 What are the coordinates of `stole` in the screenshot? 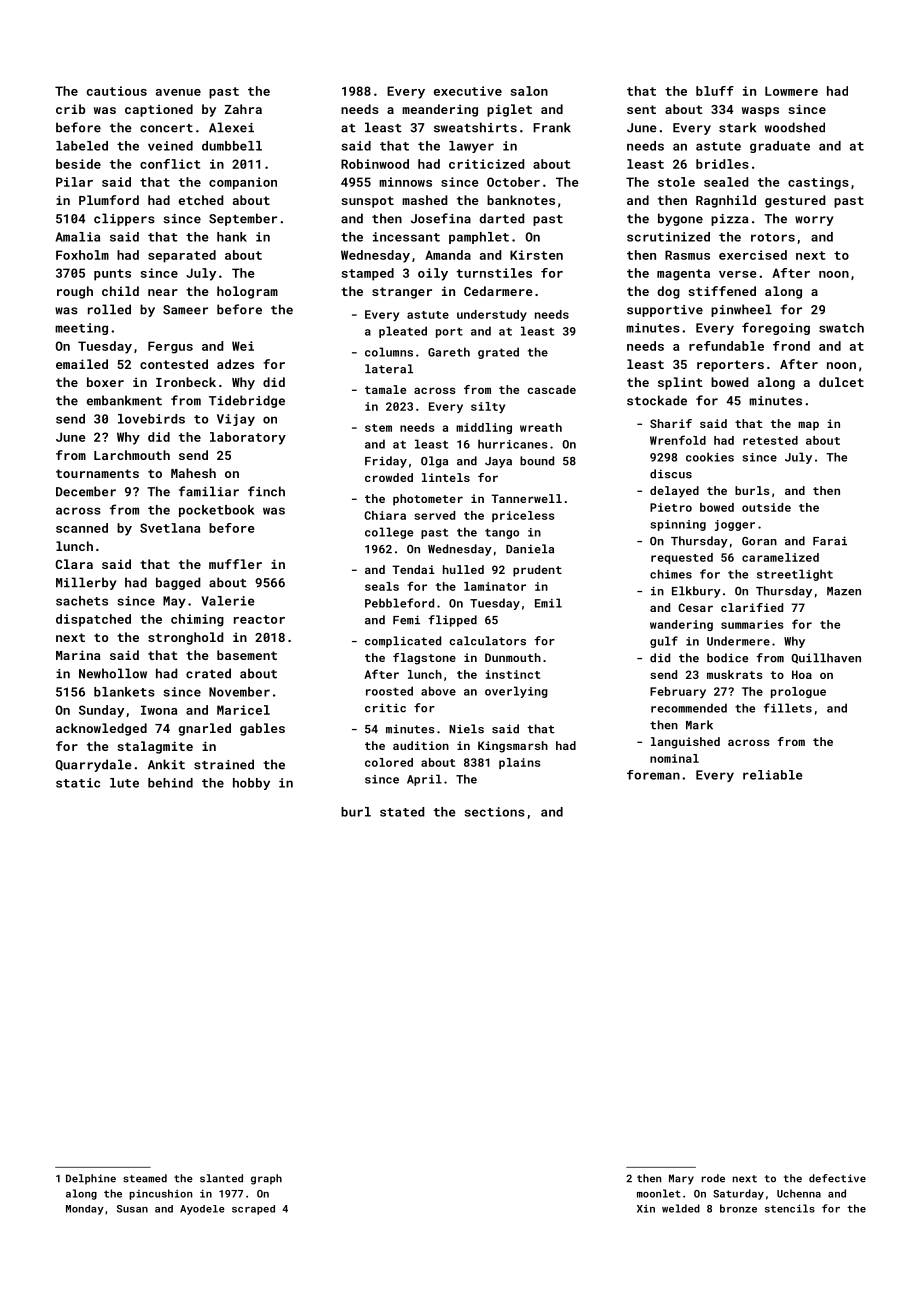 It's located at (676, 182).
